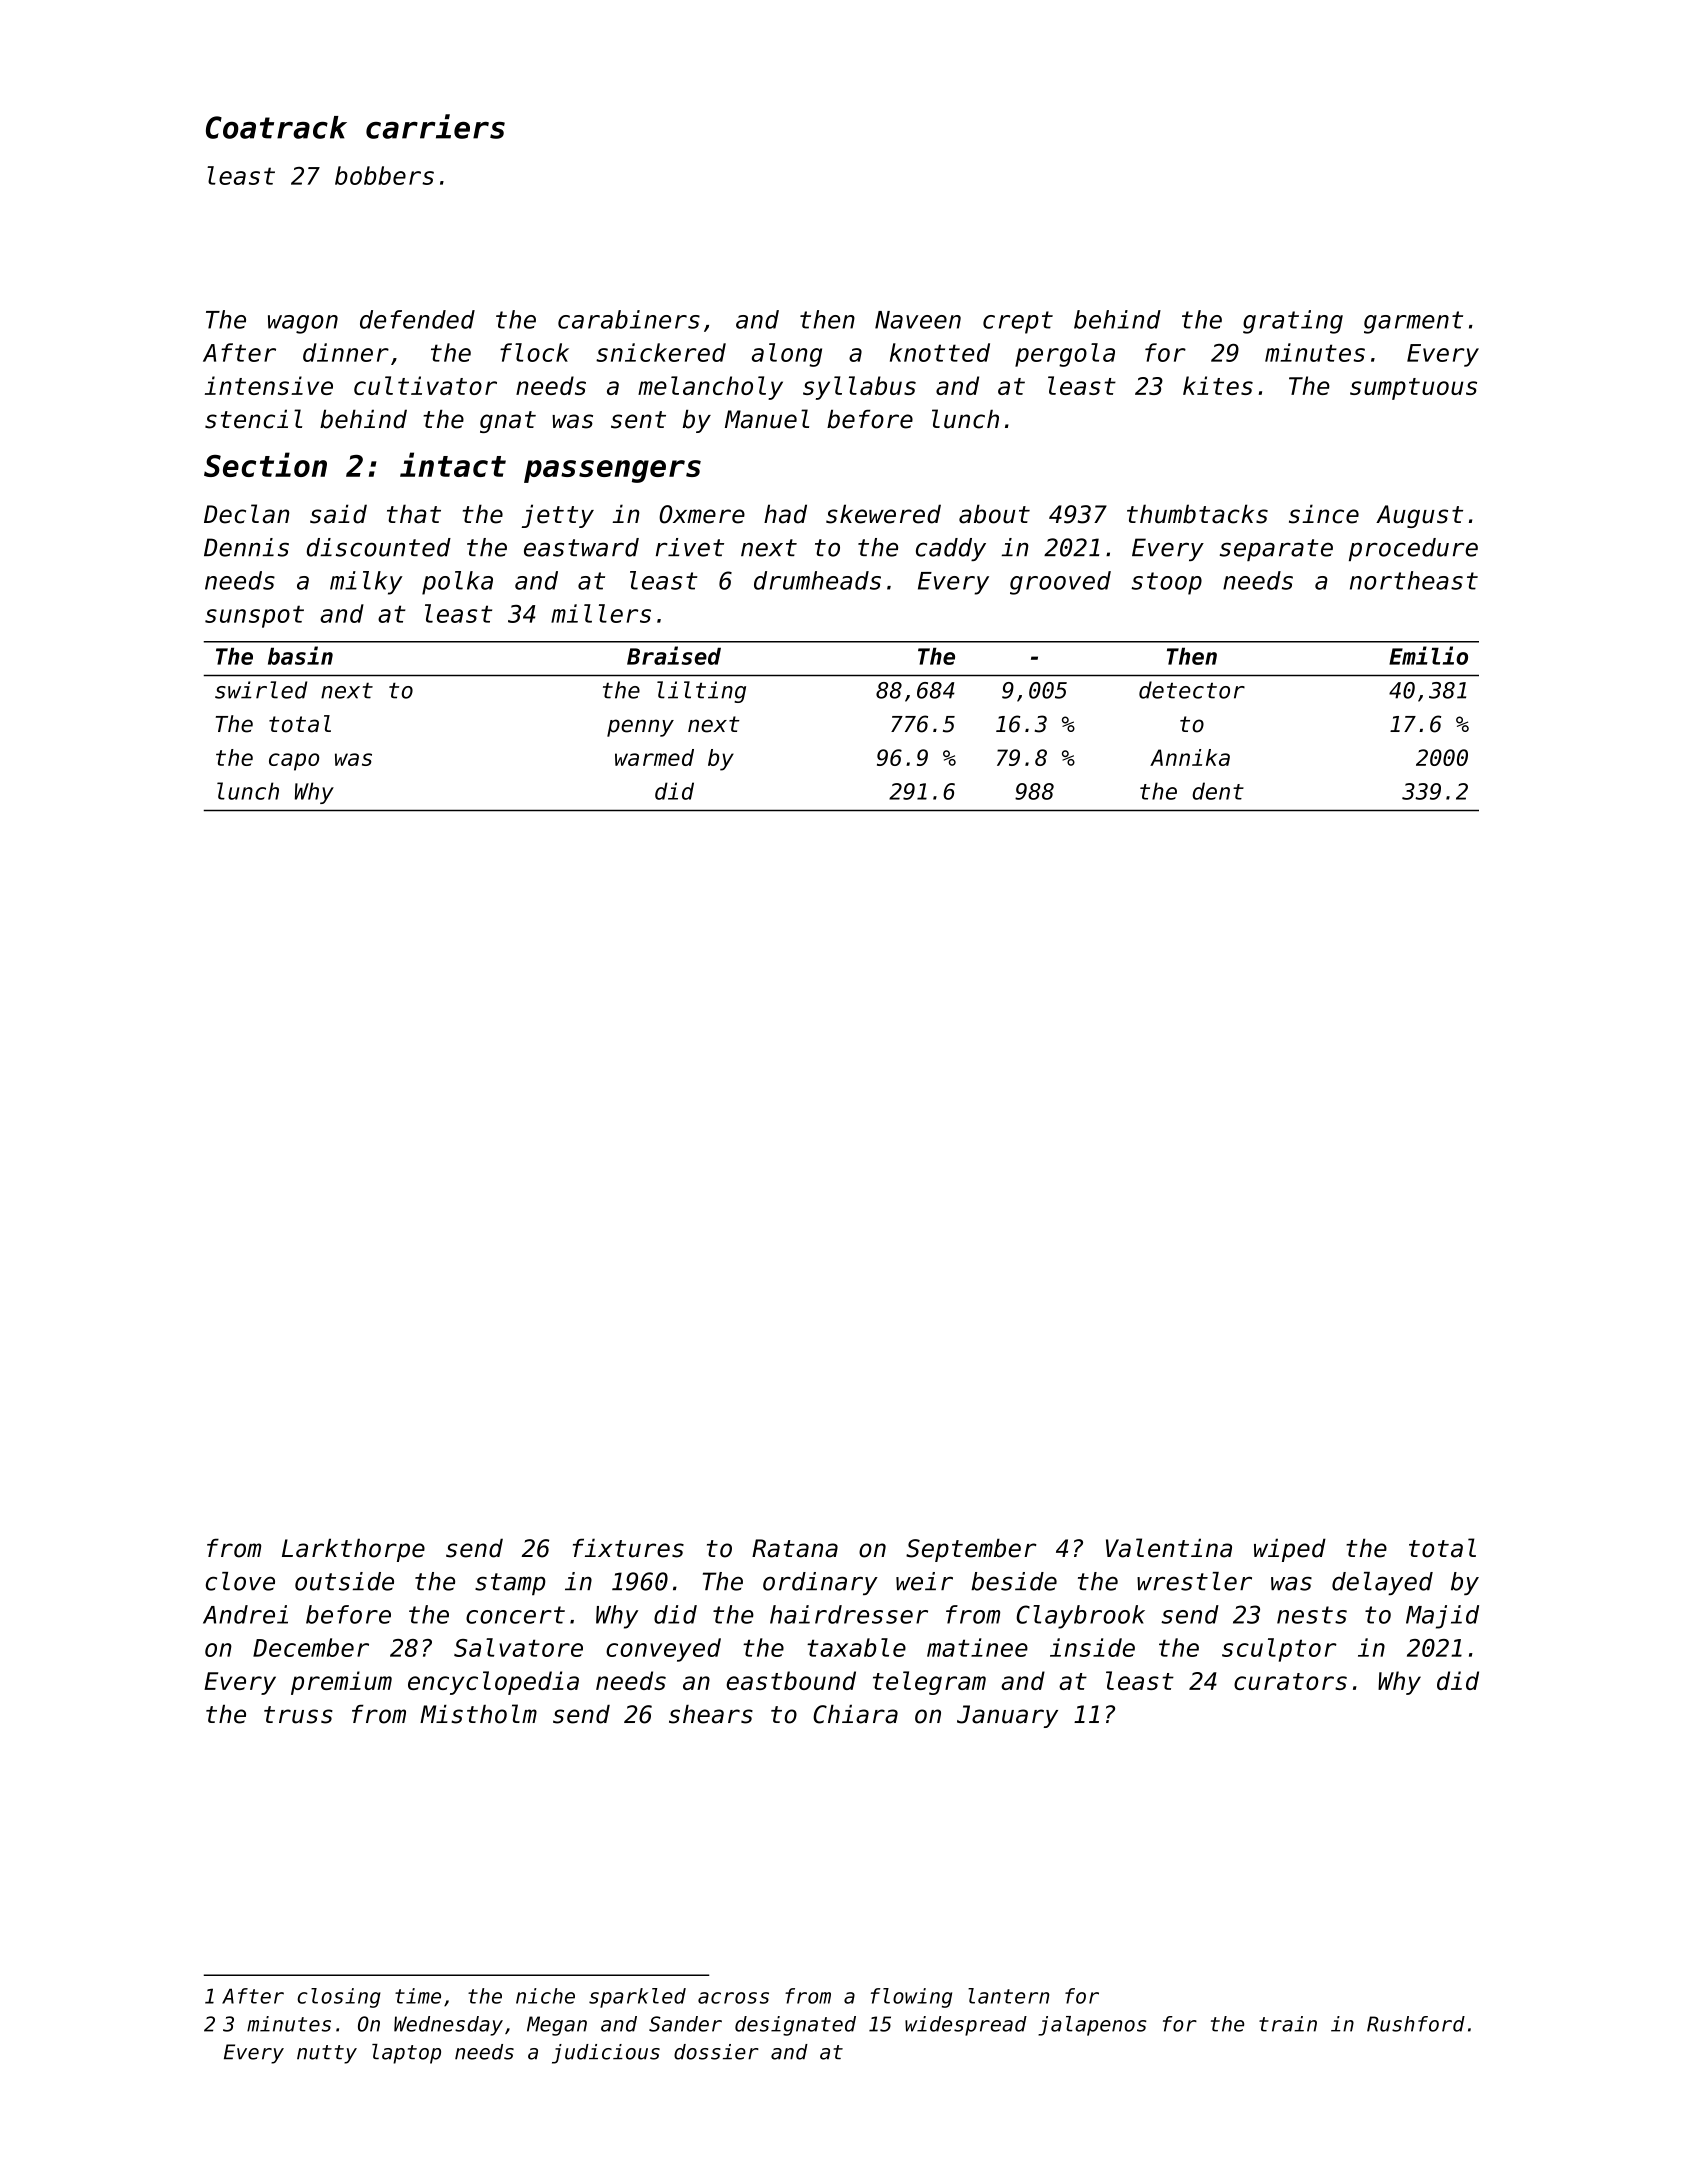 The width and height of the screenshot is (1683, 2178). I want to click on matinee, so click(977, 1647).
